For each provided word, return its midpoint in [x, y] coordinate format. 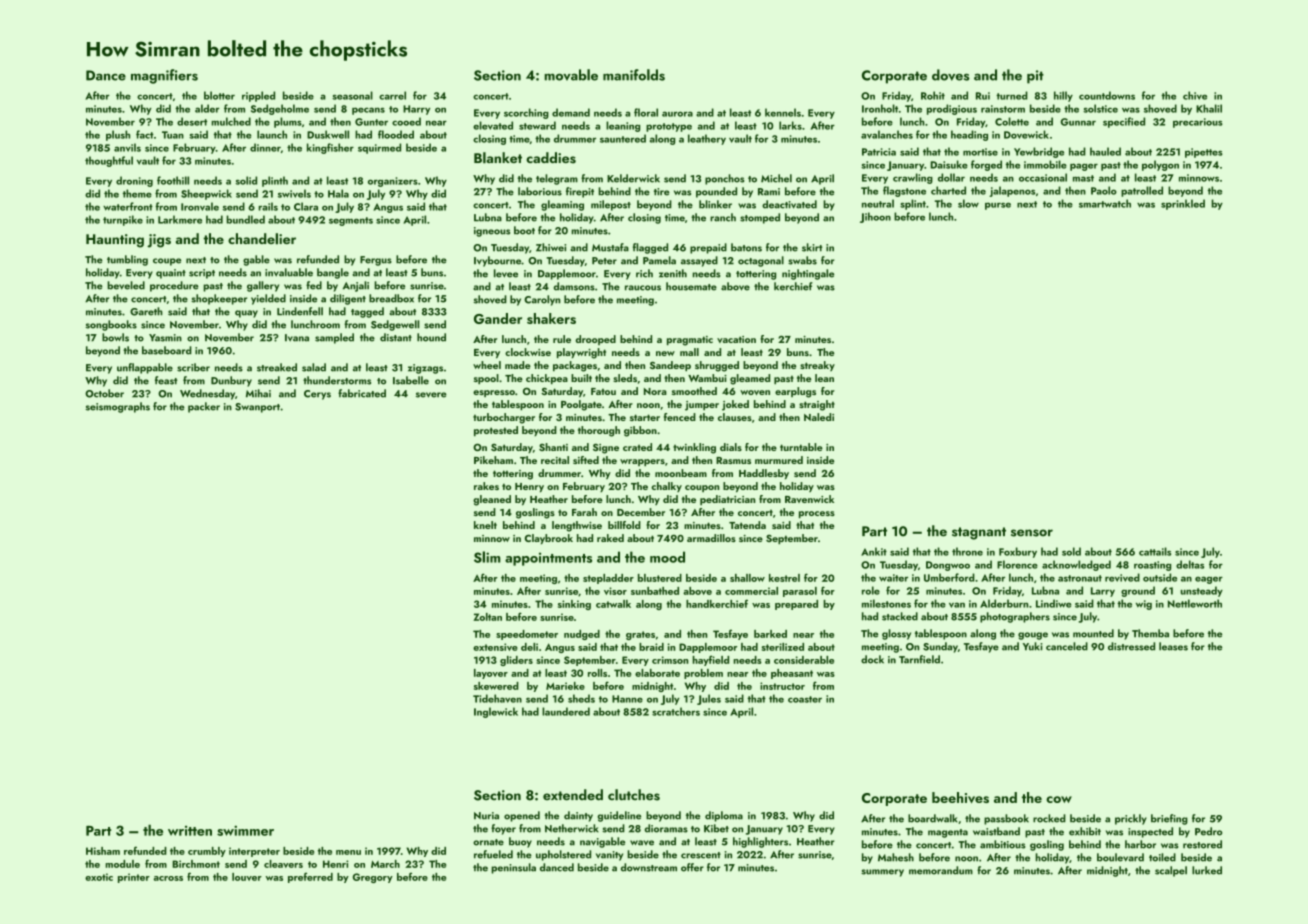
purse [998, 206]
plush [118, 135]
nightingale [808, 274]
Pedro [1208, 831]
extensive [495, 647]
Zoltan [487, 617]
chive [1195, 95]
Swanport [257, 408]
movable [571, 75]
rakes [486, 486]
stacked [900, 616]
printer [134, 878]
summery [882, 873]
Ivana [297, 338]
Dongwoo [948, 566]
